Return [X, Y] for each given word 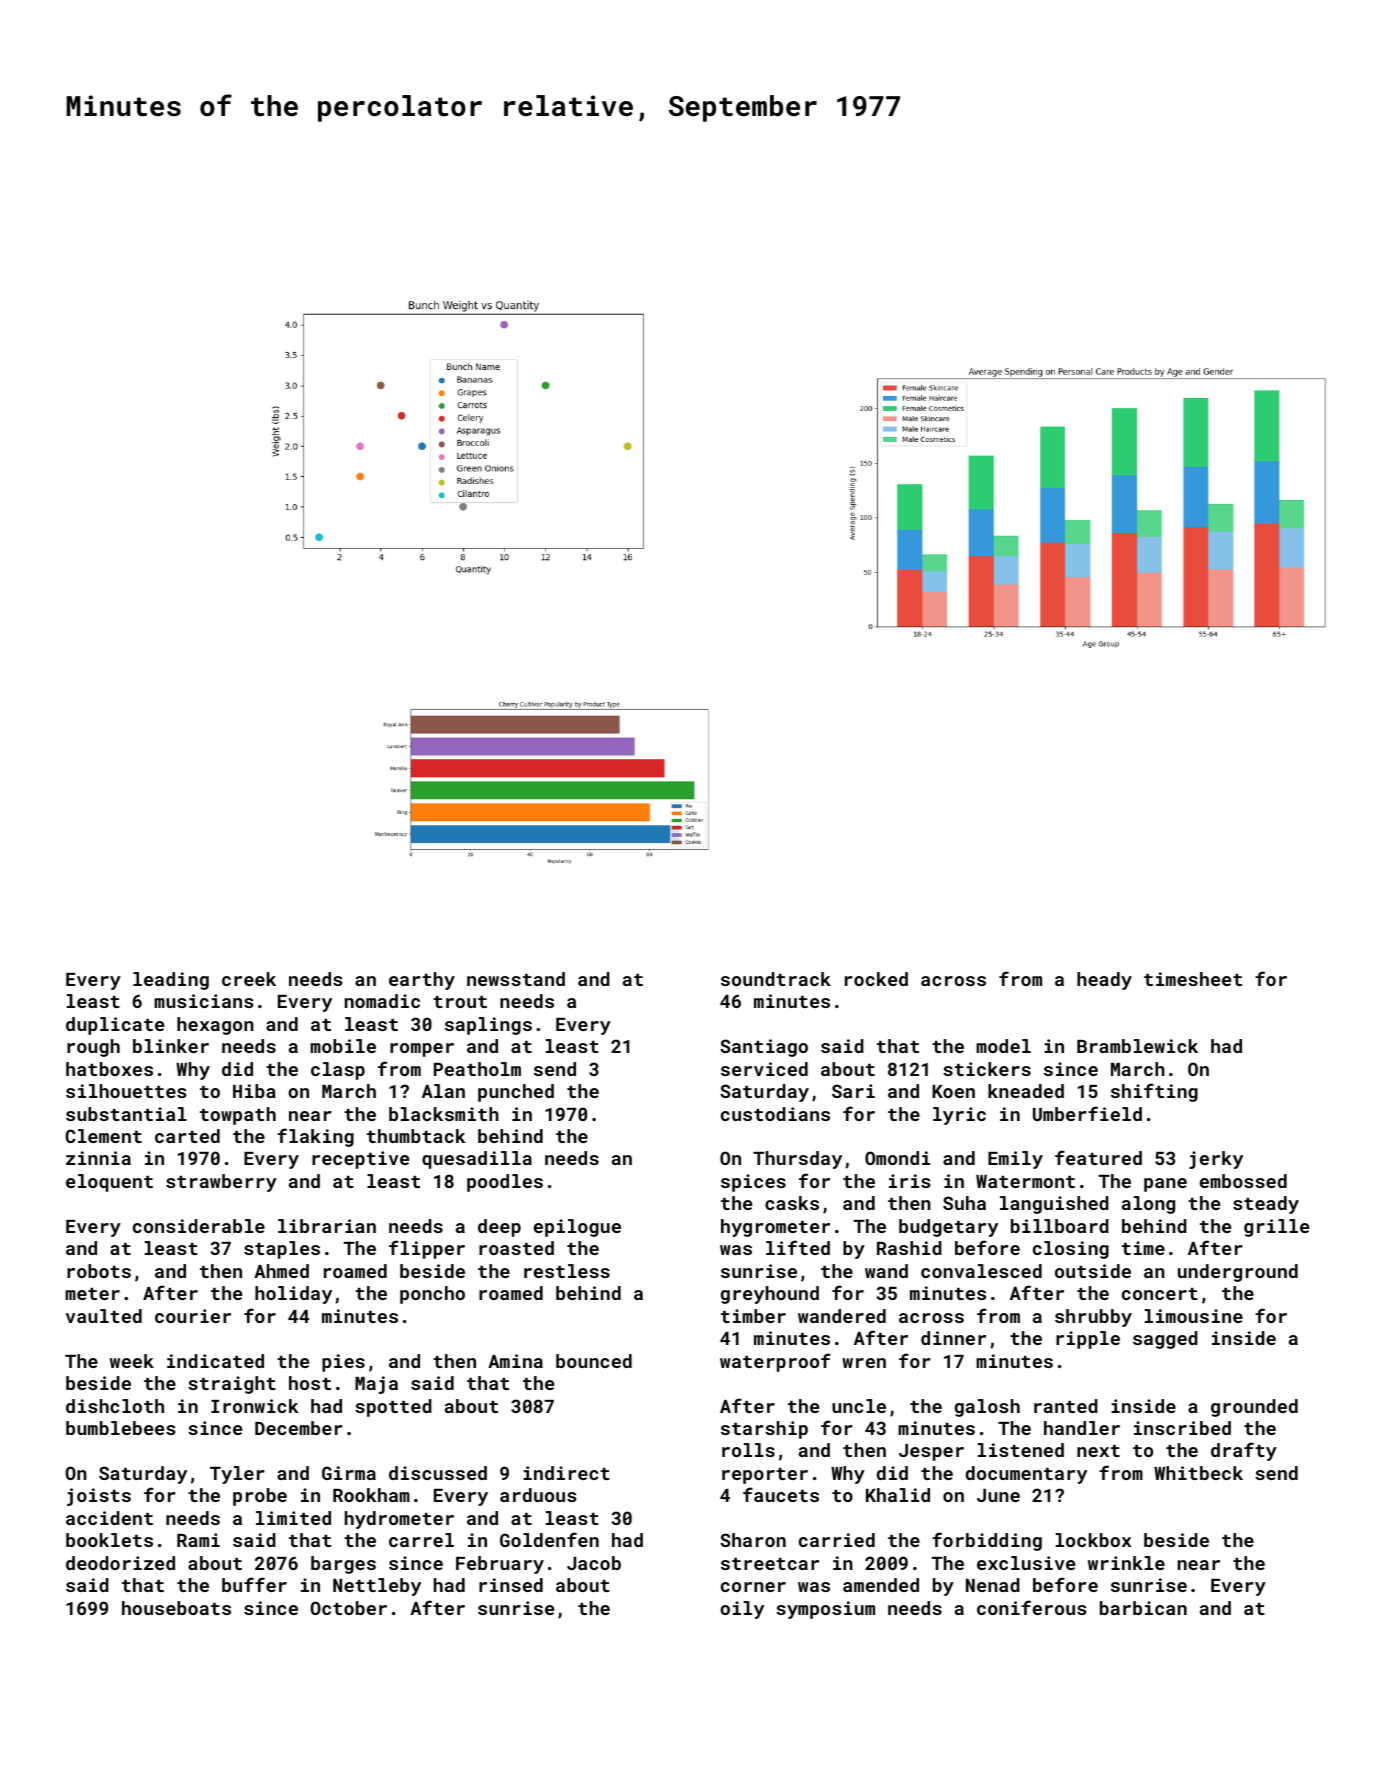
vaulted [104, 1316]
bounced [594, 1361]
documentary [1026, 1475]
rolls [748, 1450]
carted [187, 1136]
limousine [1194, 1316]
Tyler [237, 1475]
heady [1104, 981]
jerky [1216, 1160]
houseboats [176, 1608]
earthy [422, 981]
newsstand [516, 979]
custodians [775, 1114]
